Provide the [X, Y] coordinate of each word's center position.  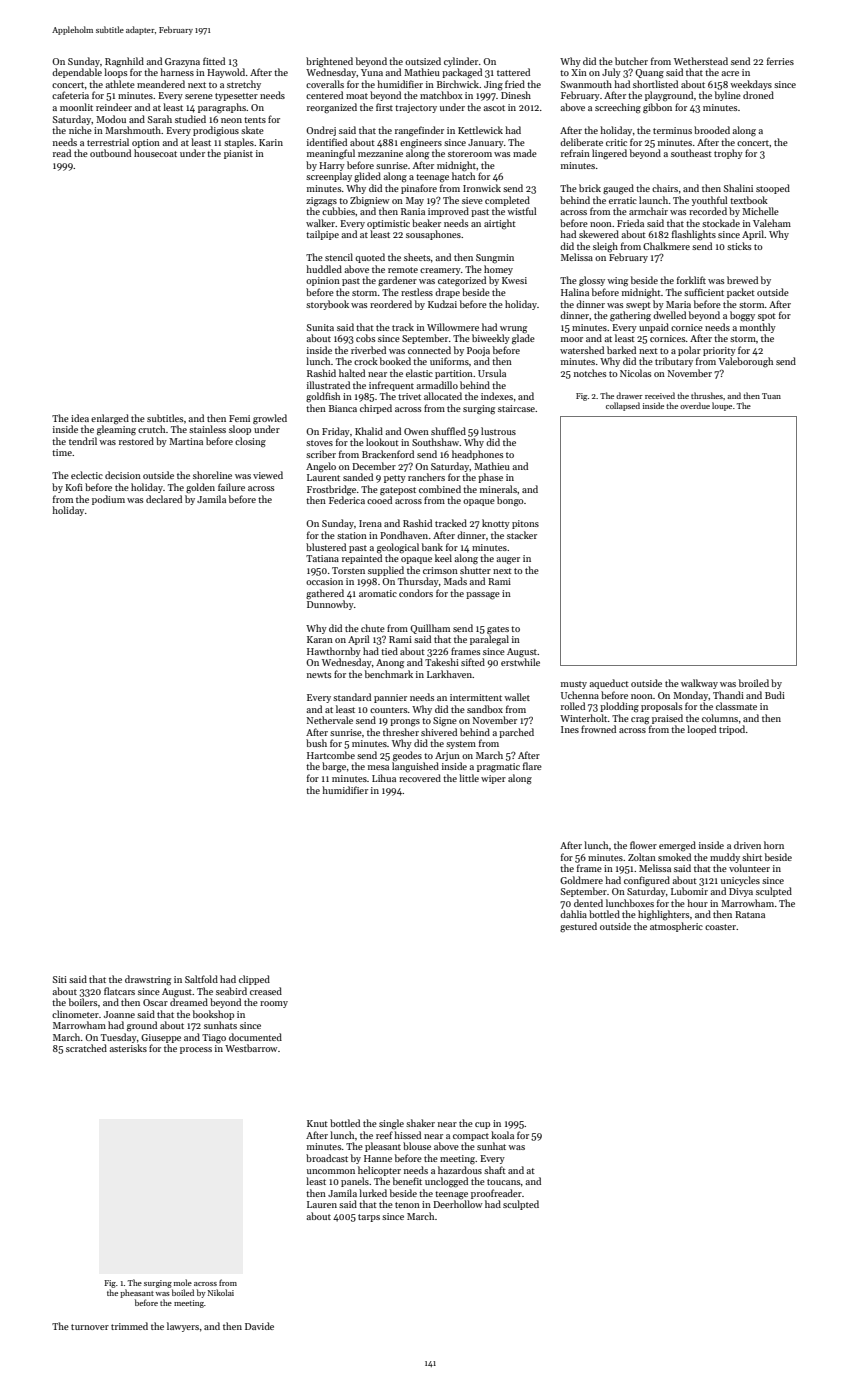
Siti [60, 979]
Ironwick [482, 188]
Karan [320, 639]
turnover [90, 1327]
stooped [773, 189]
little [469, 778]
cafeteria [70, 95]
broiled [754, 683]
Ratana [750, 914]
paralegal [489, 640]
